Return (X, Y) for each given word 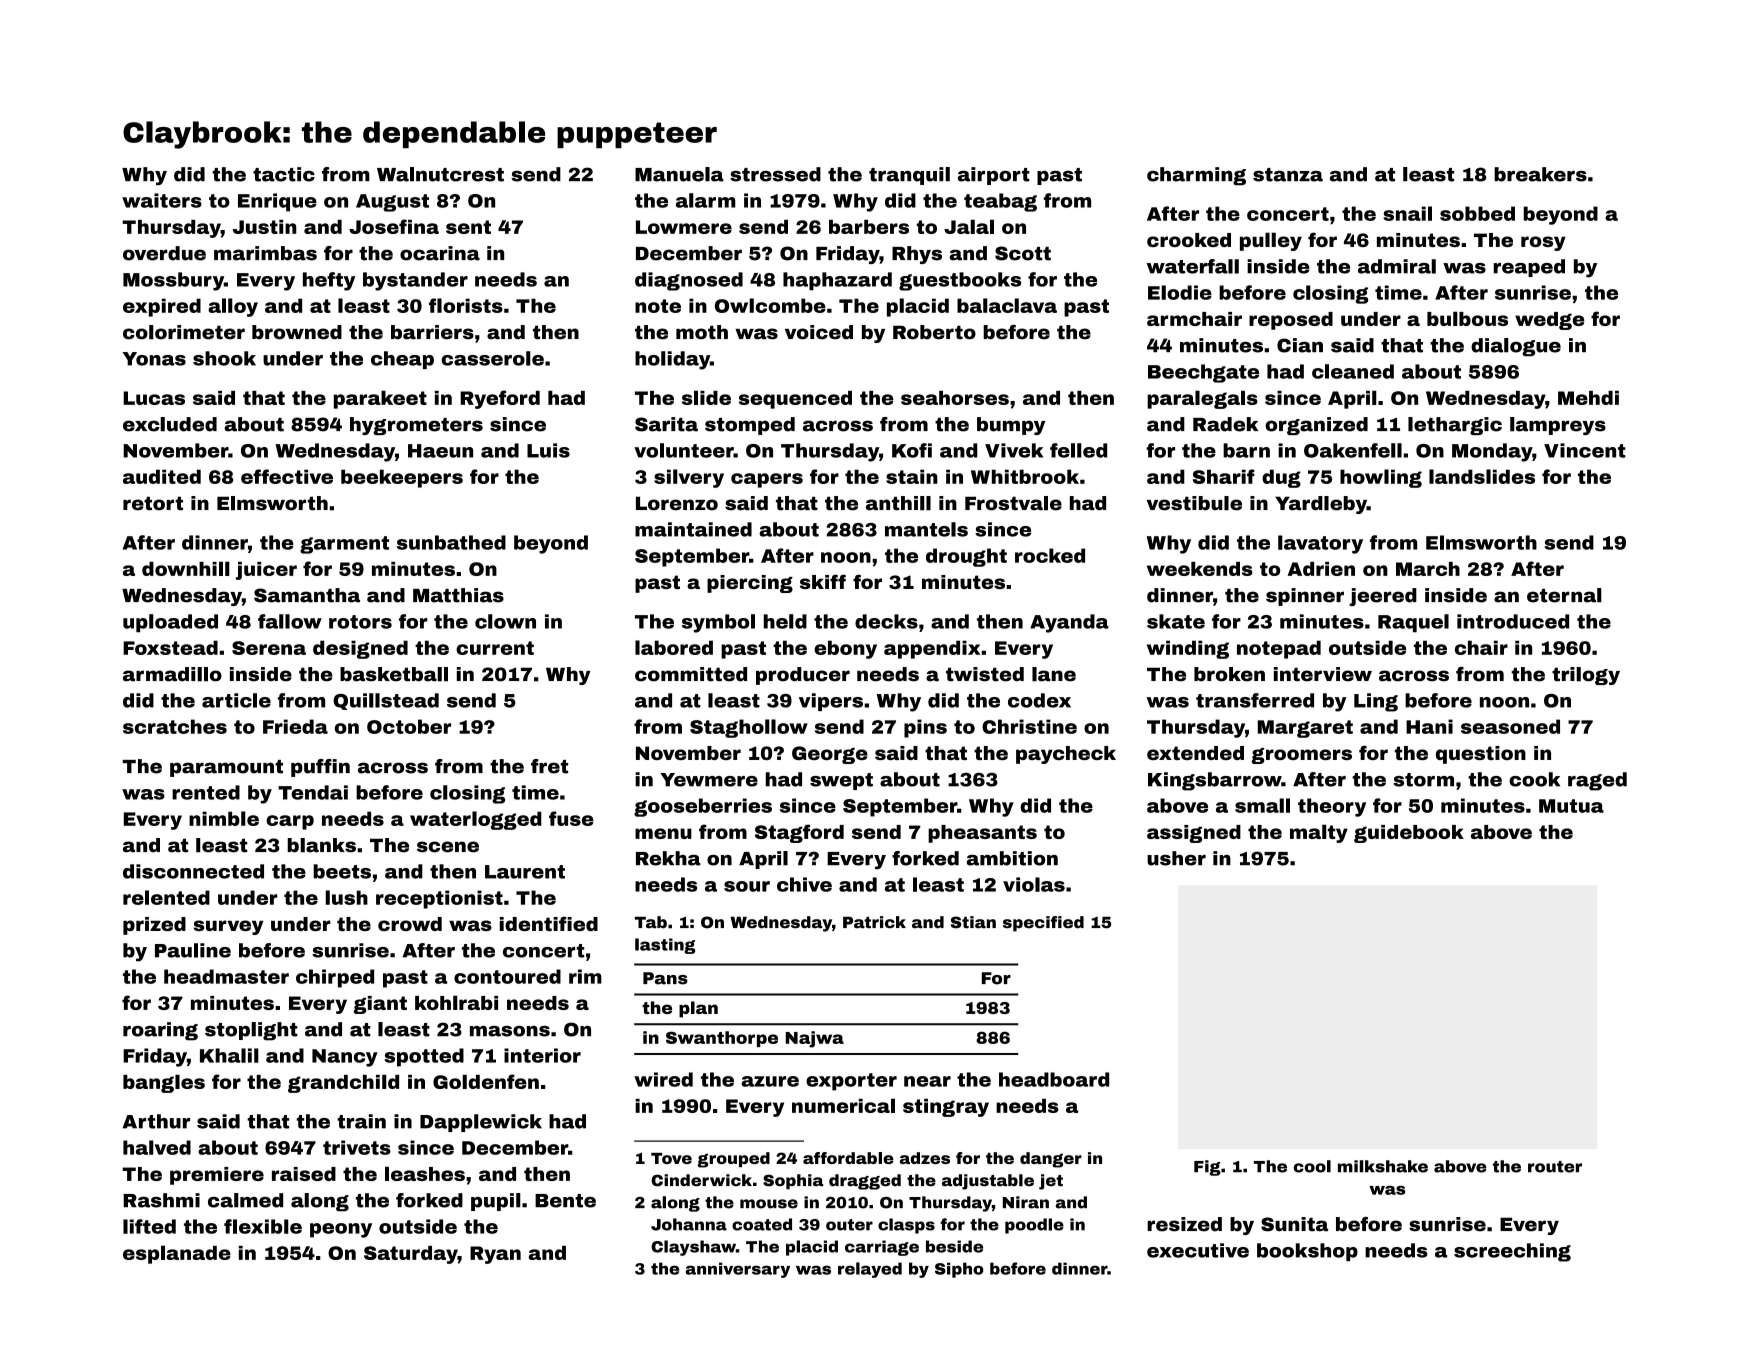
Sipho (959, 1270)
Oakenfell (1353, 450)
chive (804, 884)
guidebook (1409, 834)
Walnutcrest (440, 174)
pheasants (982, 834)
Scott (1023, 253)
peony (341, 1230)
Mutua (1571, 806)
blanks (321, 845)
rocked (1050, 555)
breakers (1540, 174)
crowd (410, 924)
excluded (170, 424)
